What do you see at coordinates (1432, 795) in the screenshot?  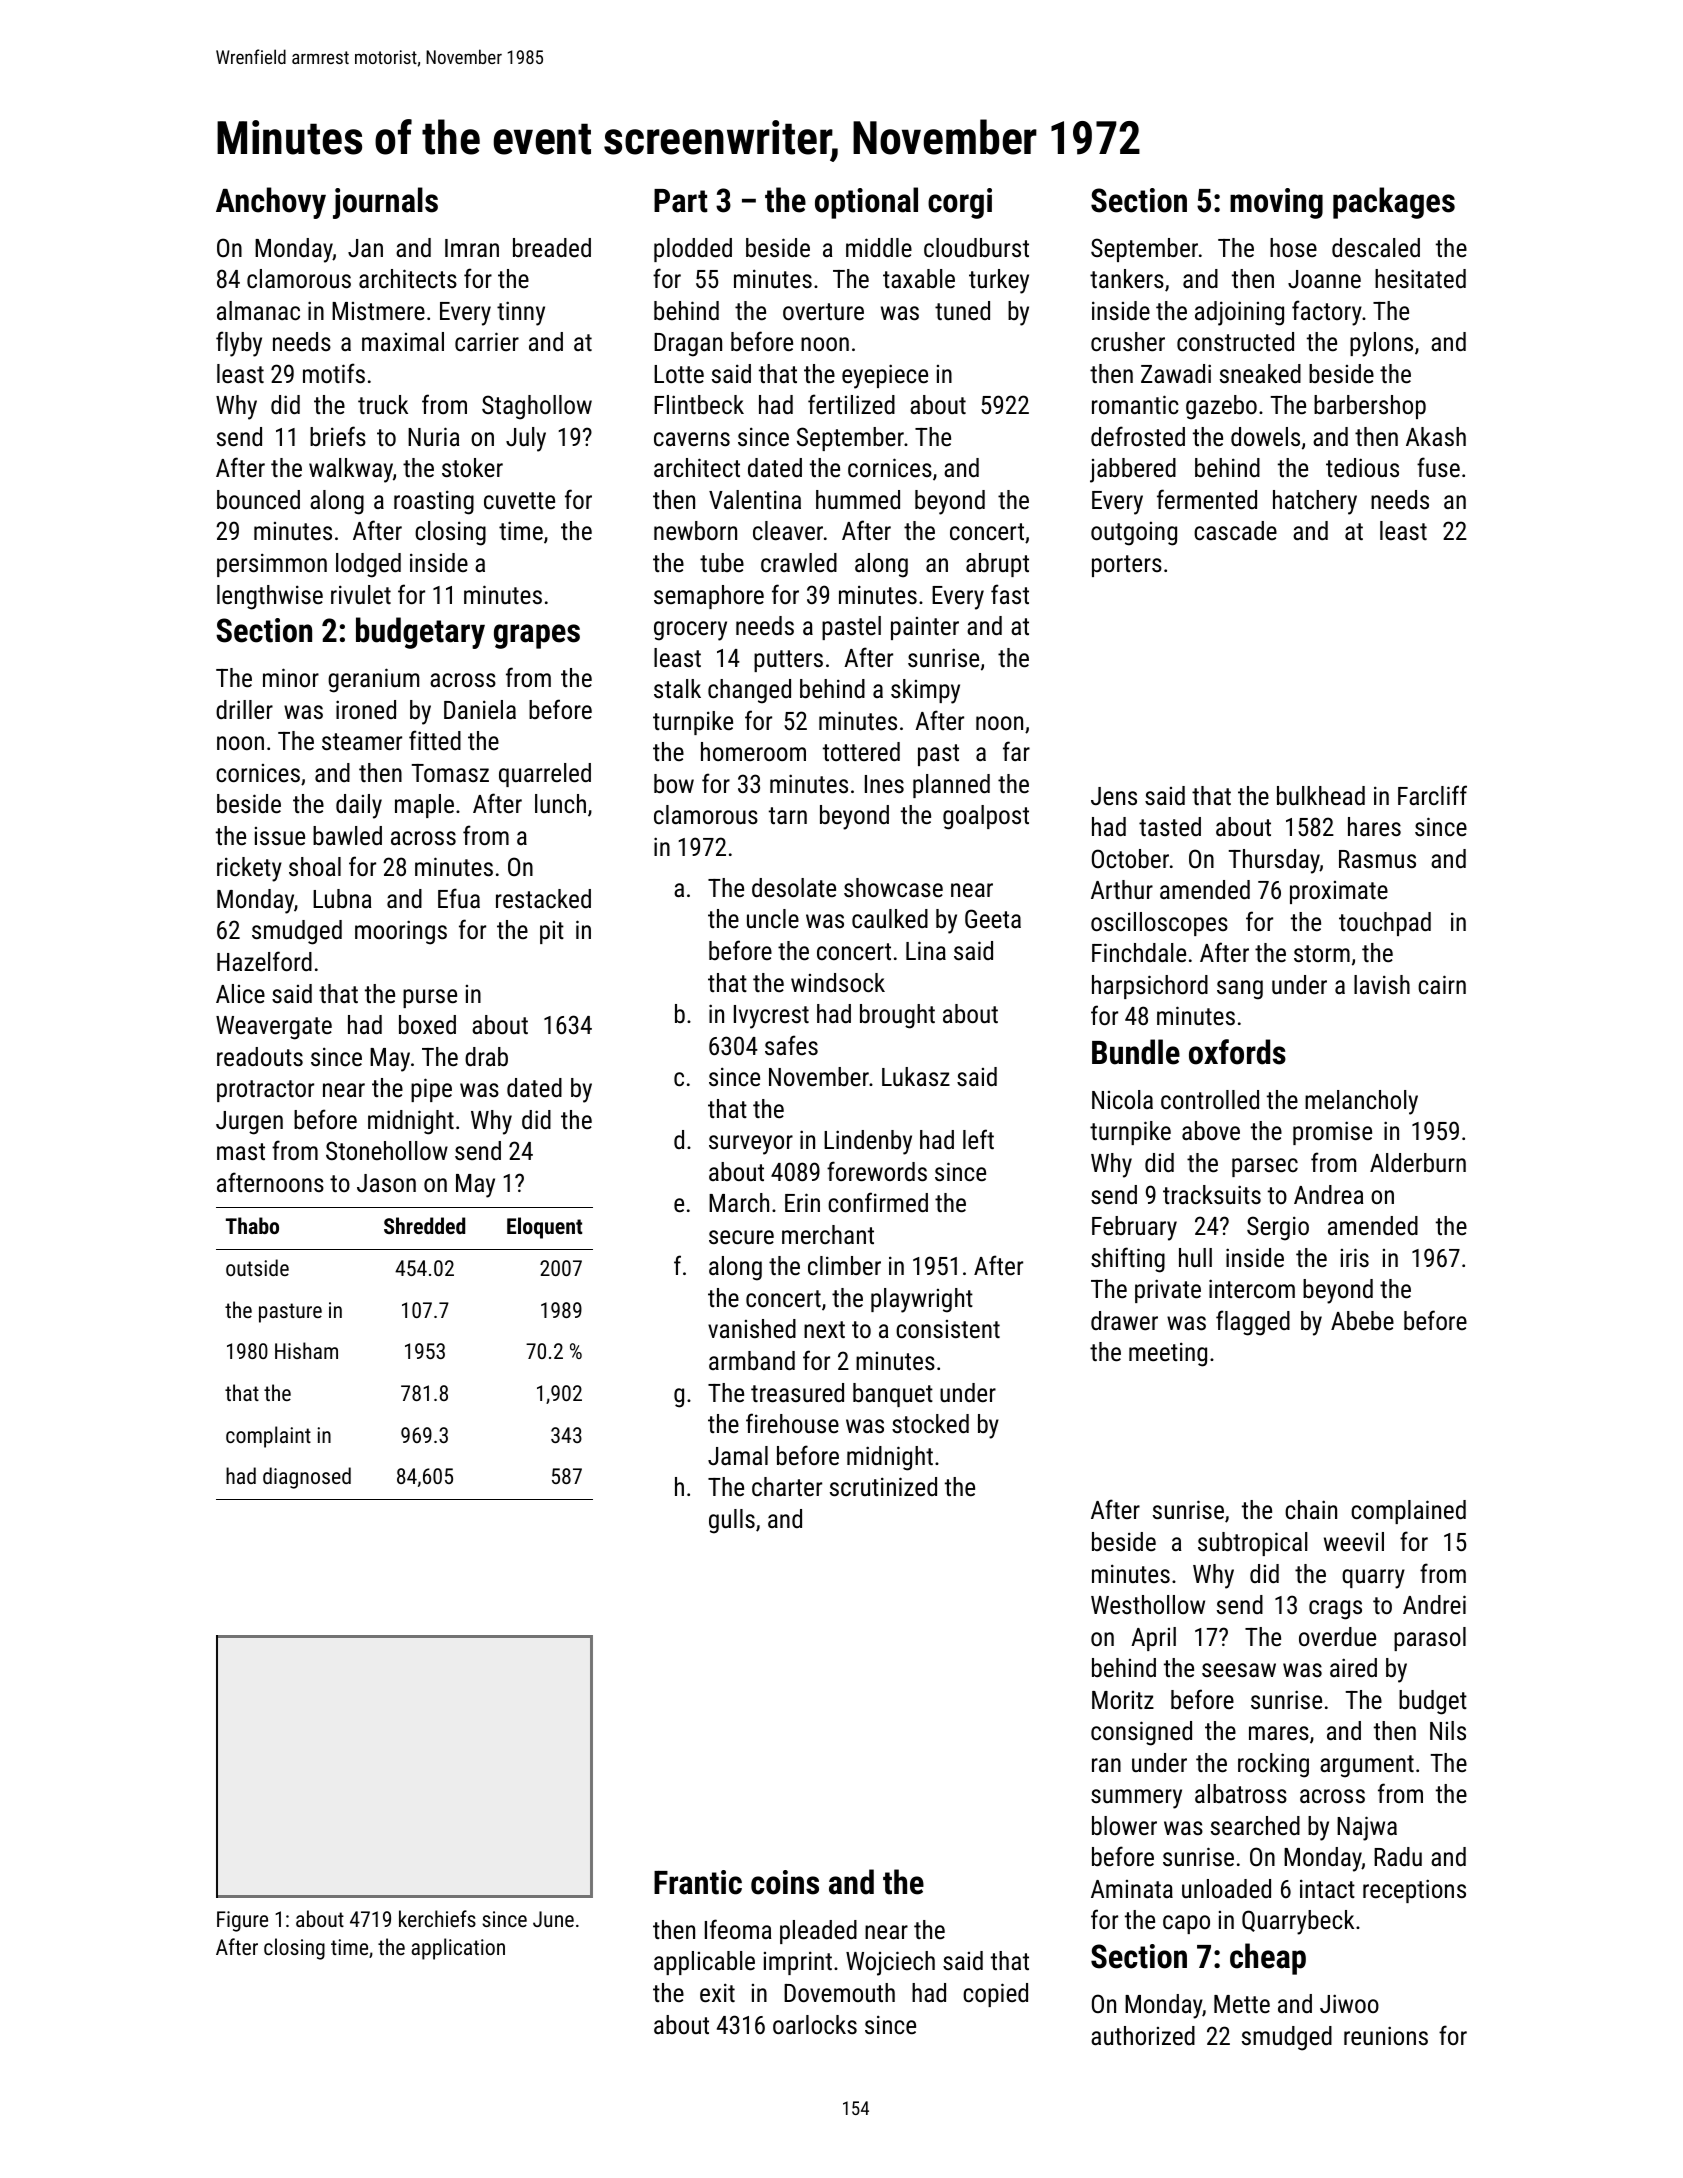 I see `Farcliff` at bounding box center [1432, 795].
